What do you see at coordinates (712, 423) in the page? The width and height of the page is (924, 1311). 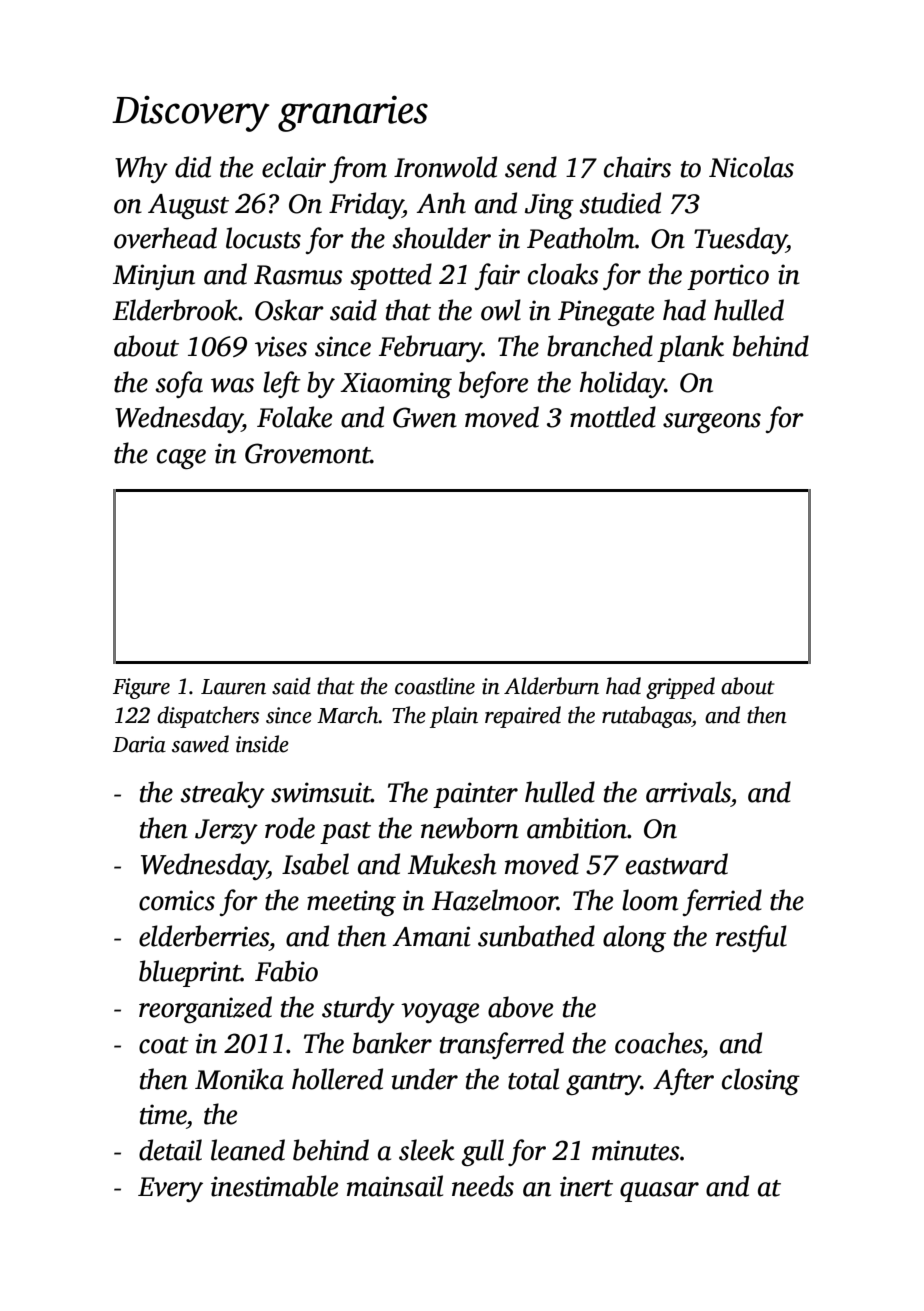 I see `surgeons` at bounding box center [712, 423].
